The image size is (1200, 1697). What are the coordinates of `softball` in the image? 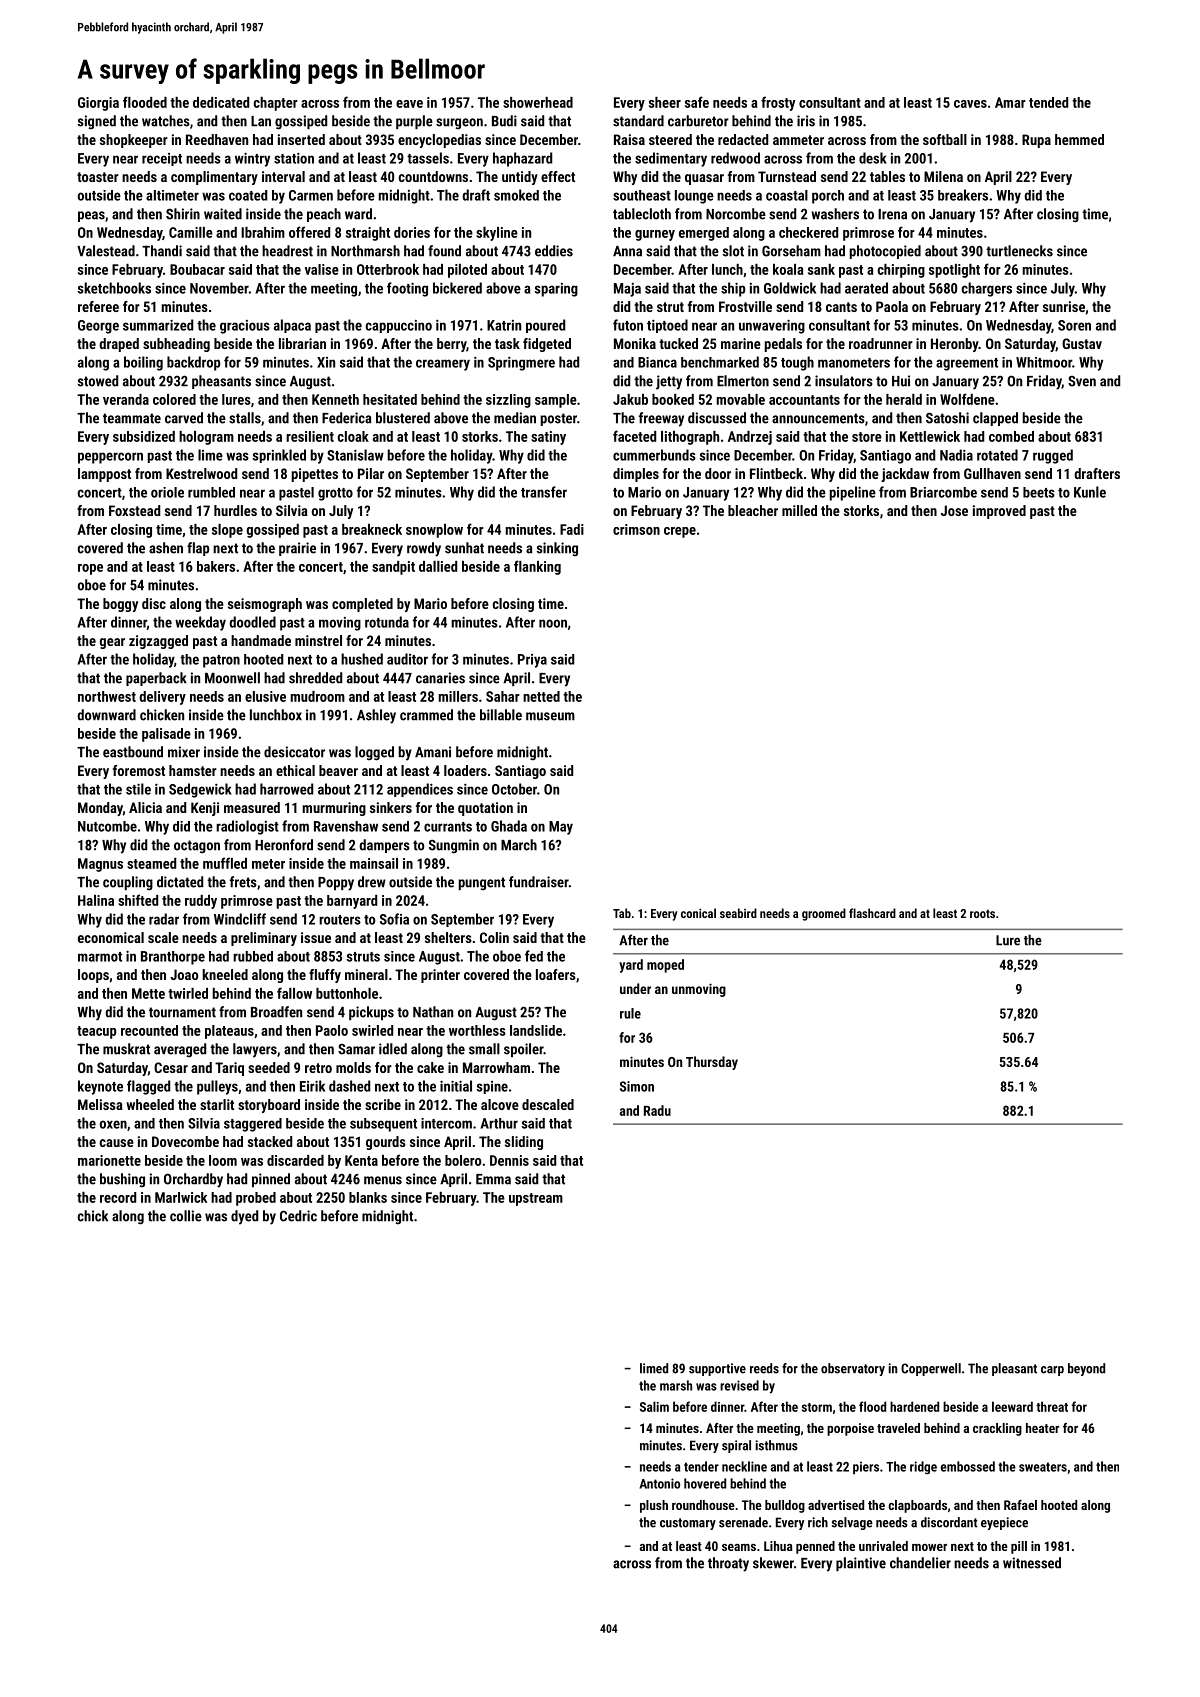 It's located at (945, 139).
